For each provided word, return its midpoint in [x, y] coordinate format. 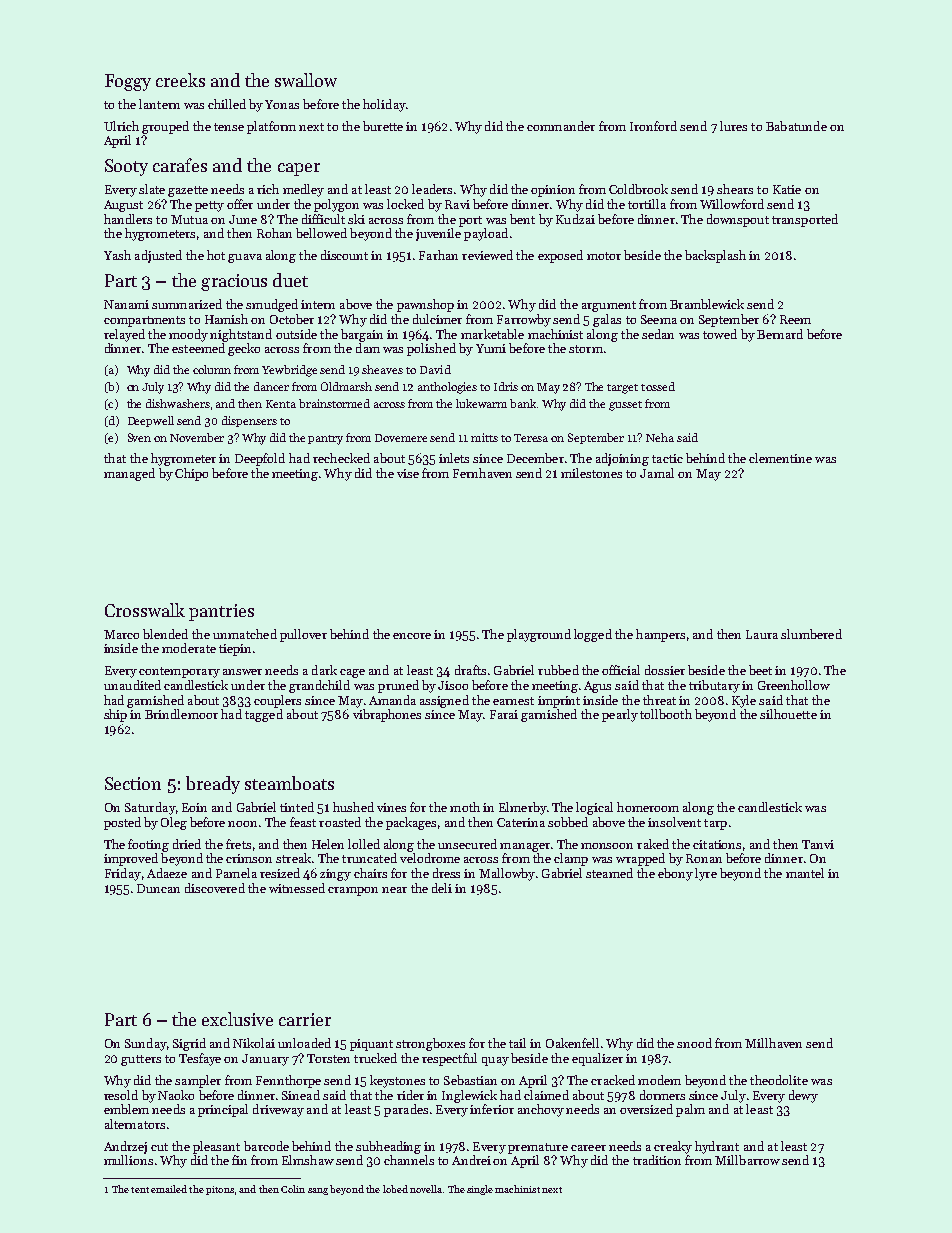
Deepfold [260, 459]
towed [720, 334]
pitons [220, 1190]
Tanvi [818, 844]
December [535, 458]
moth [465, 807]
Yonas [282, 104]
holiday [384, 105]
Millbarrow [747, 1160]
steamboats [289, 783]
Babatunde [796, 126]
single [480, 1190]
